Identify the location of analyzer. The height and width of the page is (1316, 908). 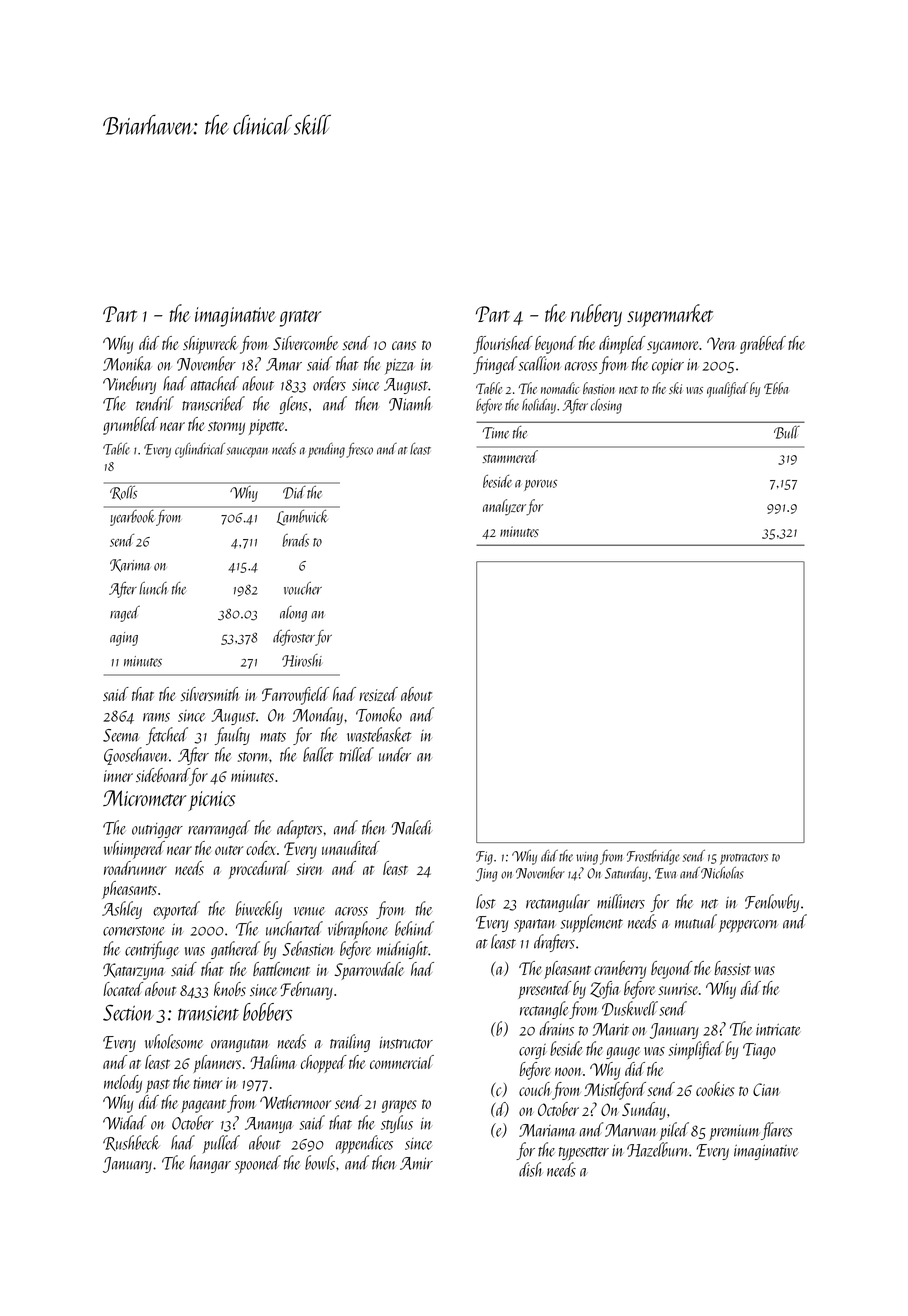
(504, 507).
